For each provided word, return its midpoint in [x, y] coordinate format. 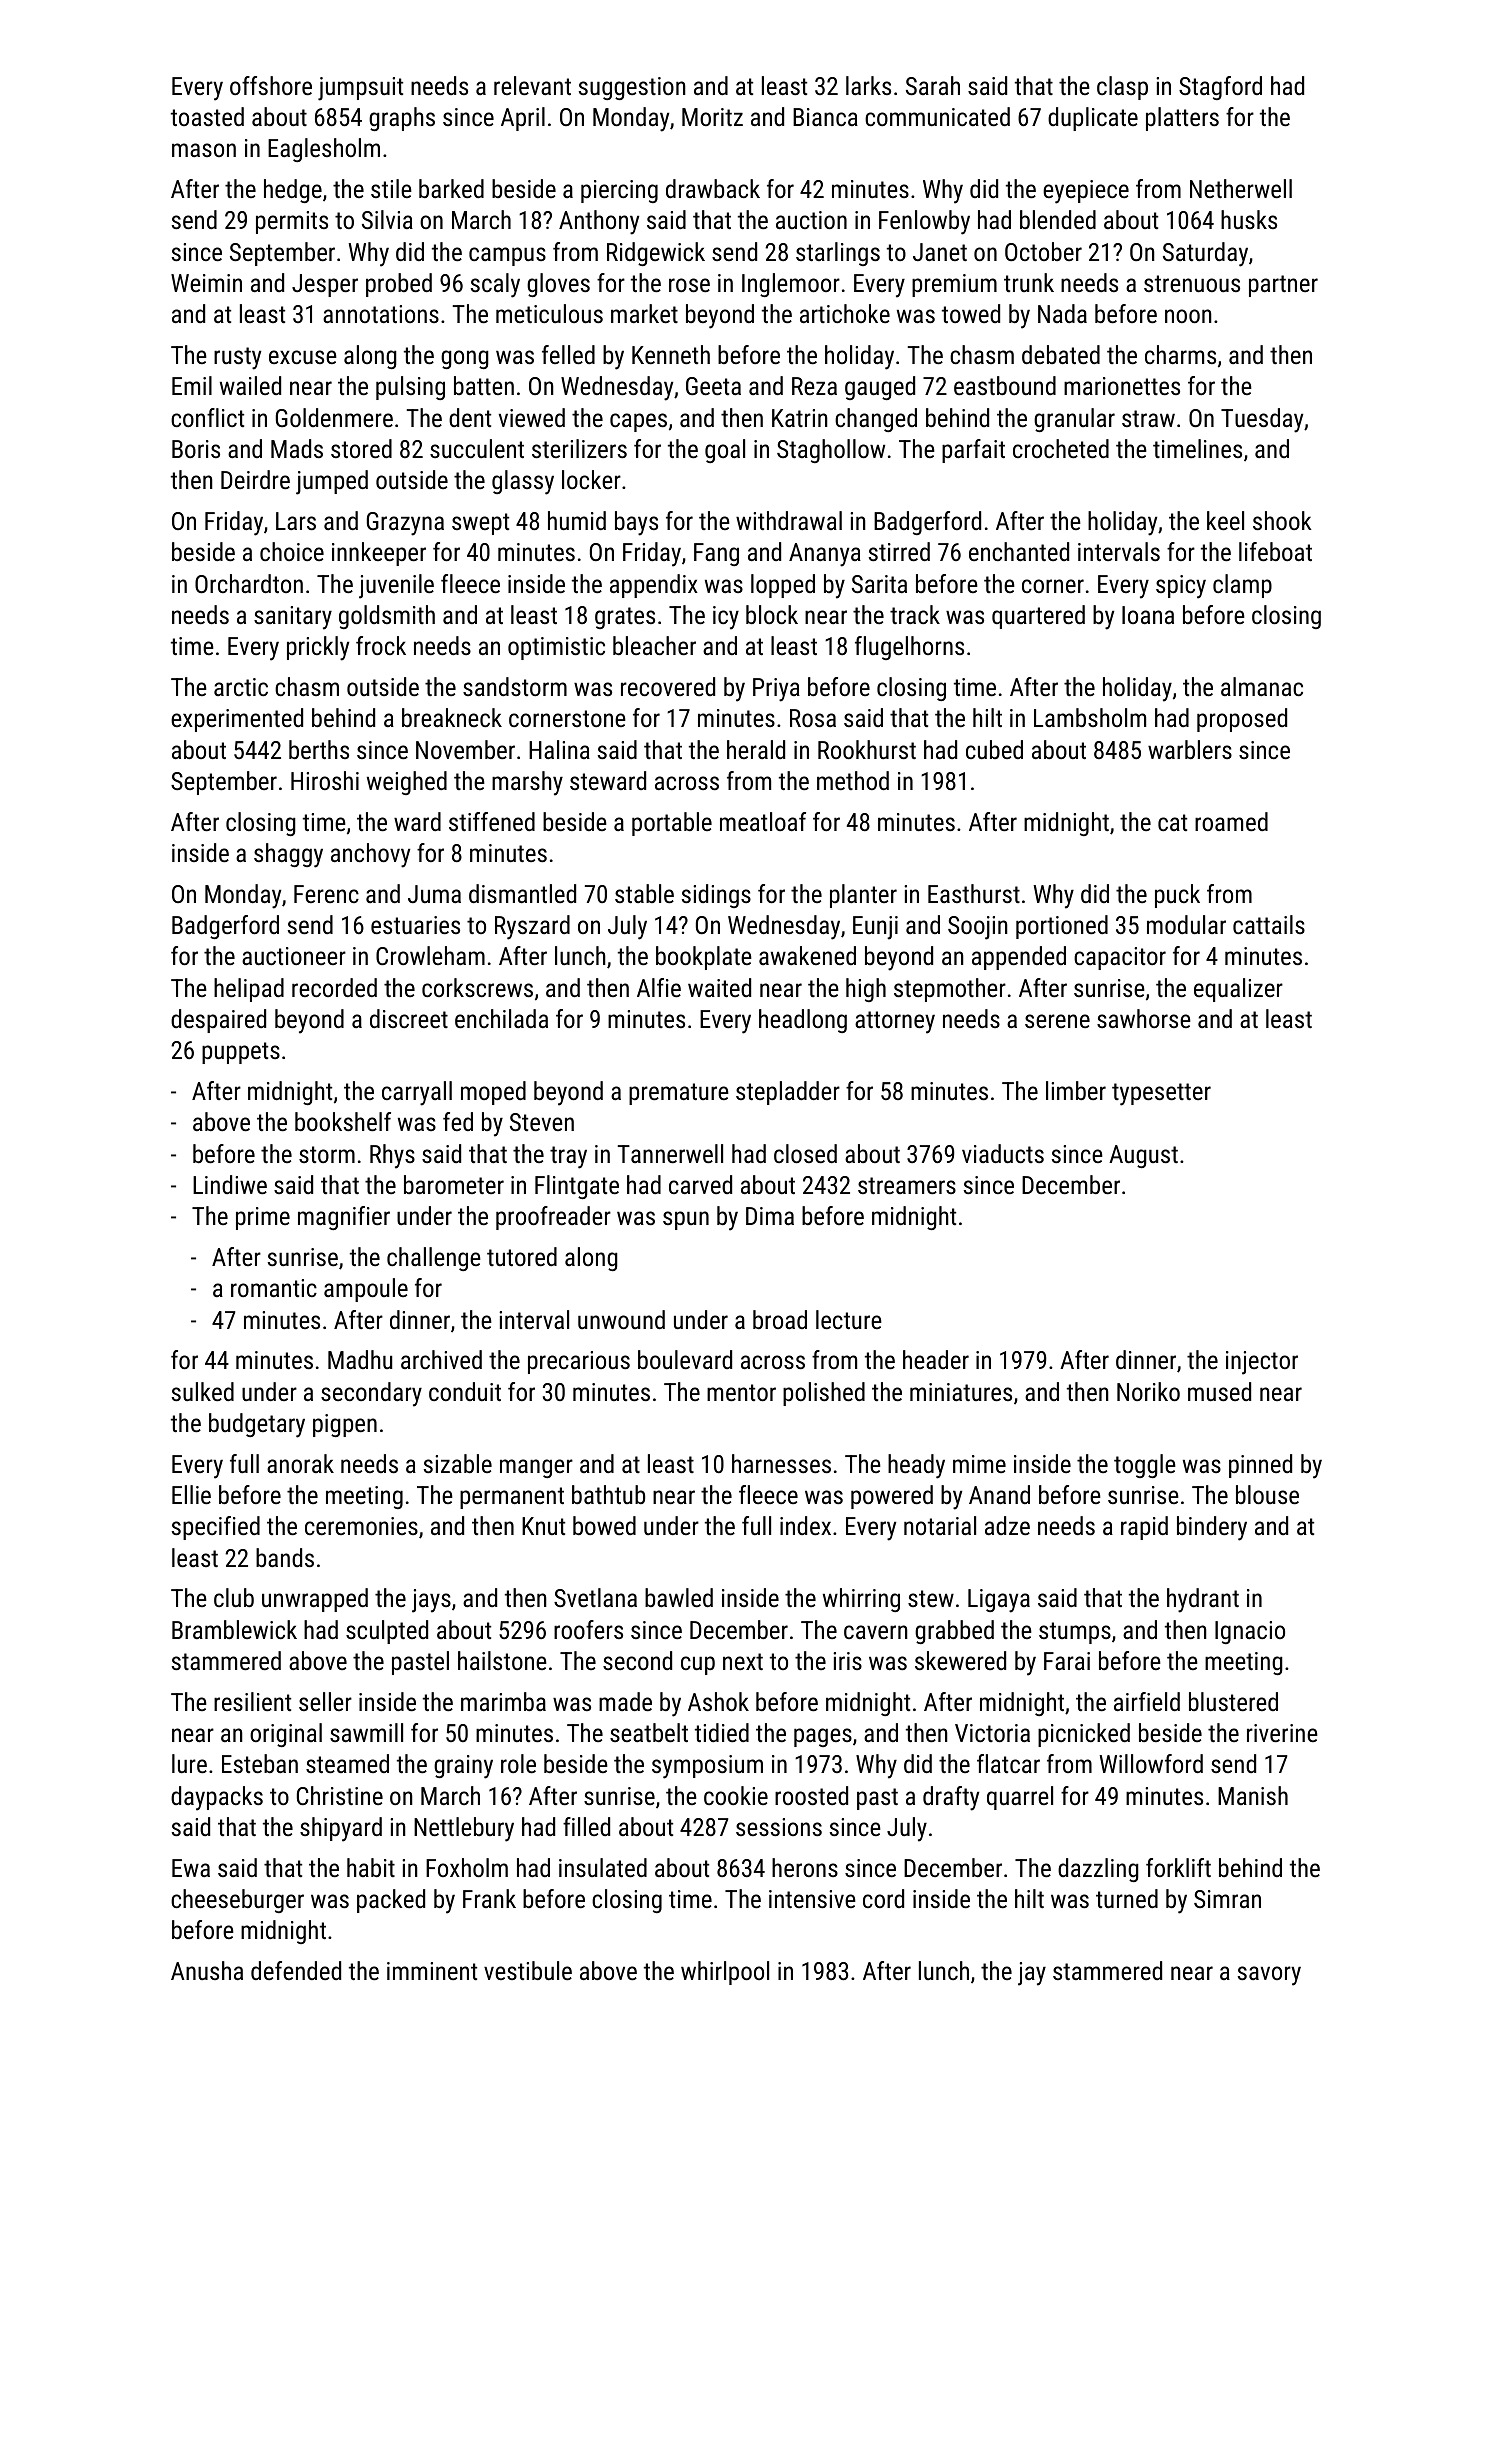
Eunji [875, 928]
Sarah [933, 85]
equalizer [1238, 990]
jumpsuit [360, 89]
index [805, 1525]
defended [296, 1970]
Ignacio [1250, 1632]
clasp [1122, 88]
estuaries [415, 925]
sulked [203, 1391]
